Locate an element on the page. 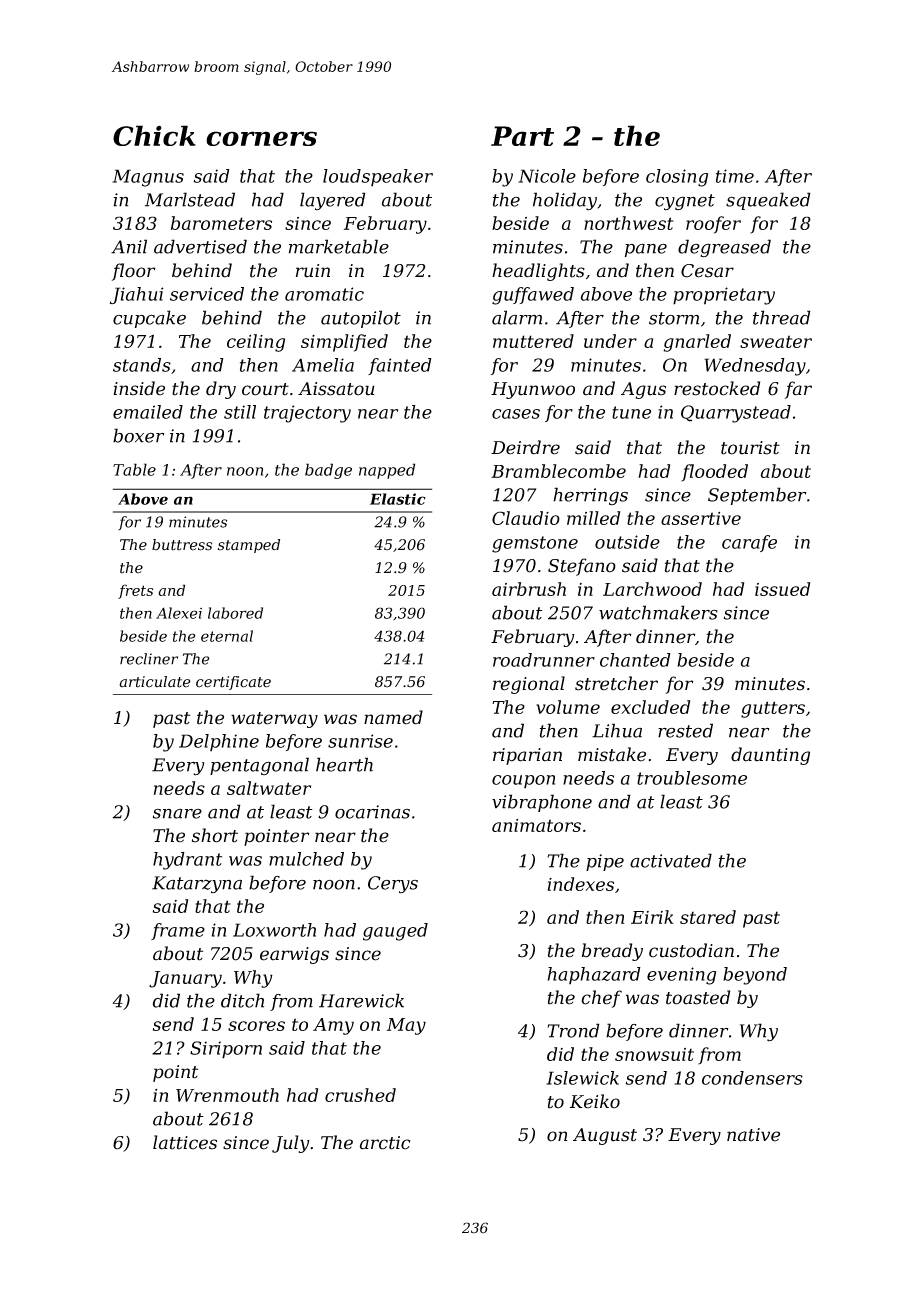  headlights is located at coordinates (538, 272).
